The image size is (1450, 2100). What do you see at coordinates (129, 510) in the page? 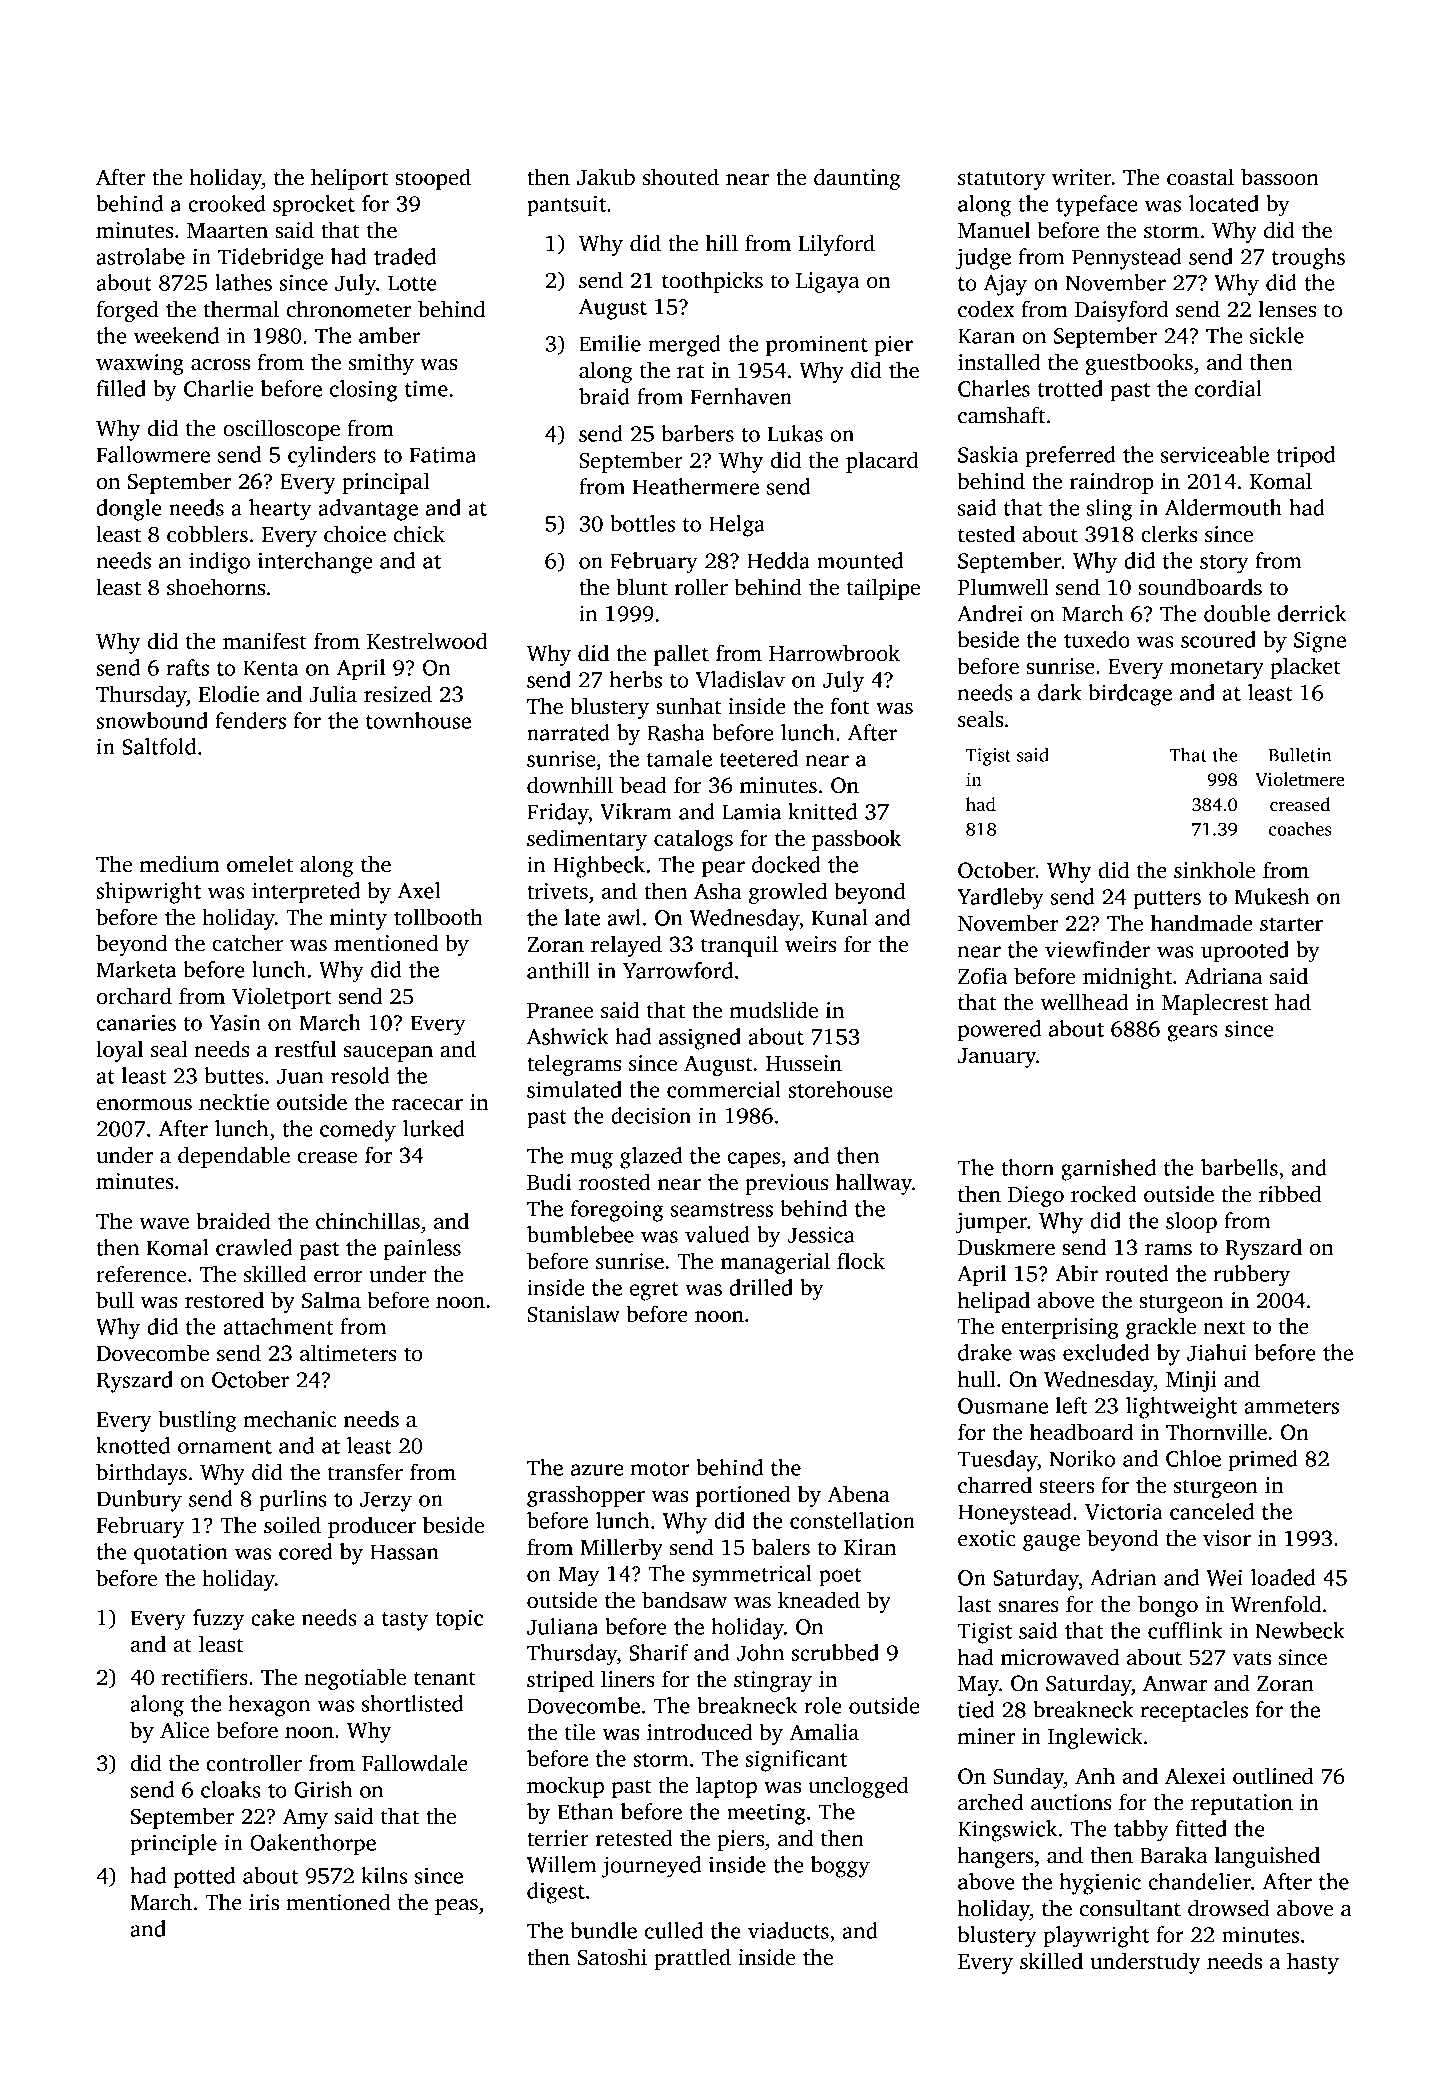
I see `dongle` at bounding box center [129, 510].
